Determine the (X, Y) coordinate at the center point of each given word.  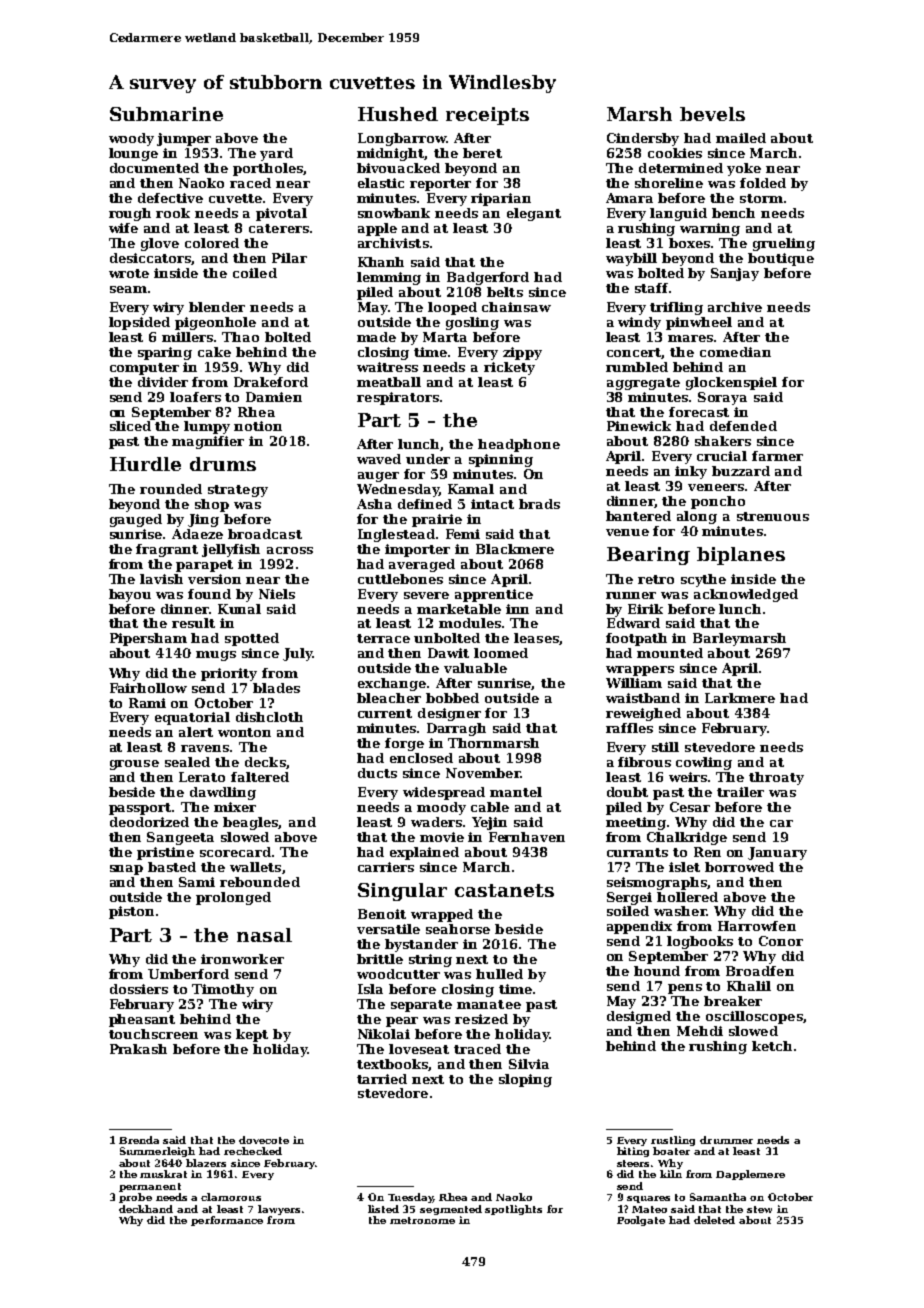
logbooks (700, 942)
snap (126, 870)
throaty (776, 778)
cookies (675, 153)
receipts (487, 116)
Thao (240, 337)
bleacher (389, 698)
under (428, 459)
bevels (712, 114)
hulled (499, 974)
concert (634, 353)
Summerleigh (157, 1152)
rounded (171, 489)
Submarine (166, 114)
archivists (393, 243)
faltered (260, 777)
